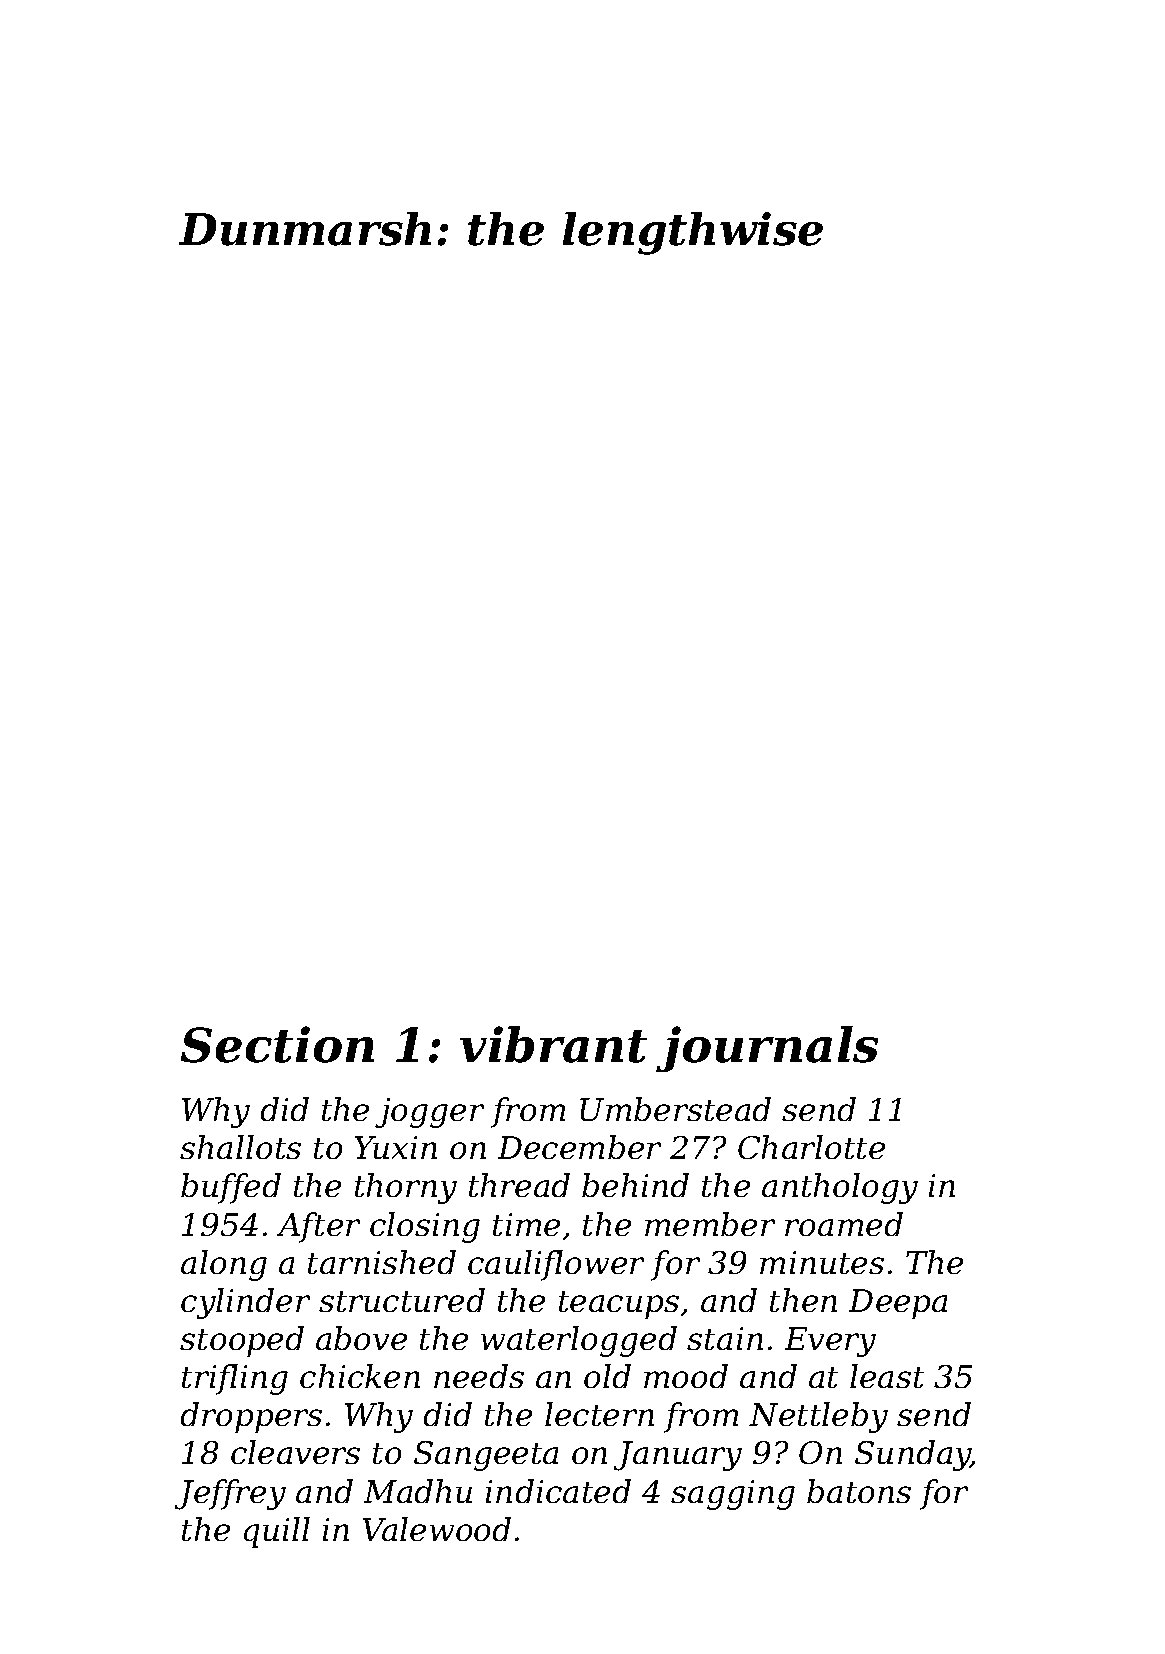 Image resolution: width=1165 pixels, height=1654 pixels. What do you see at coordinates (295, 1452) in the screenshot?
I see `cleavers` at bounding box center [295, 1452].
